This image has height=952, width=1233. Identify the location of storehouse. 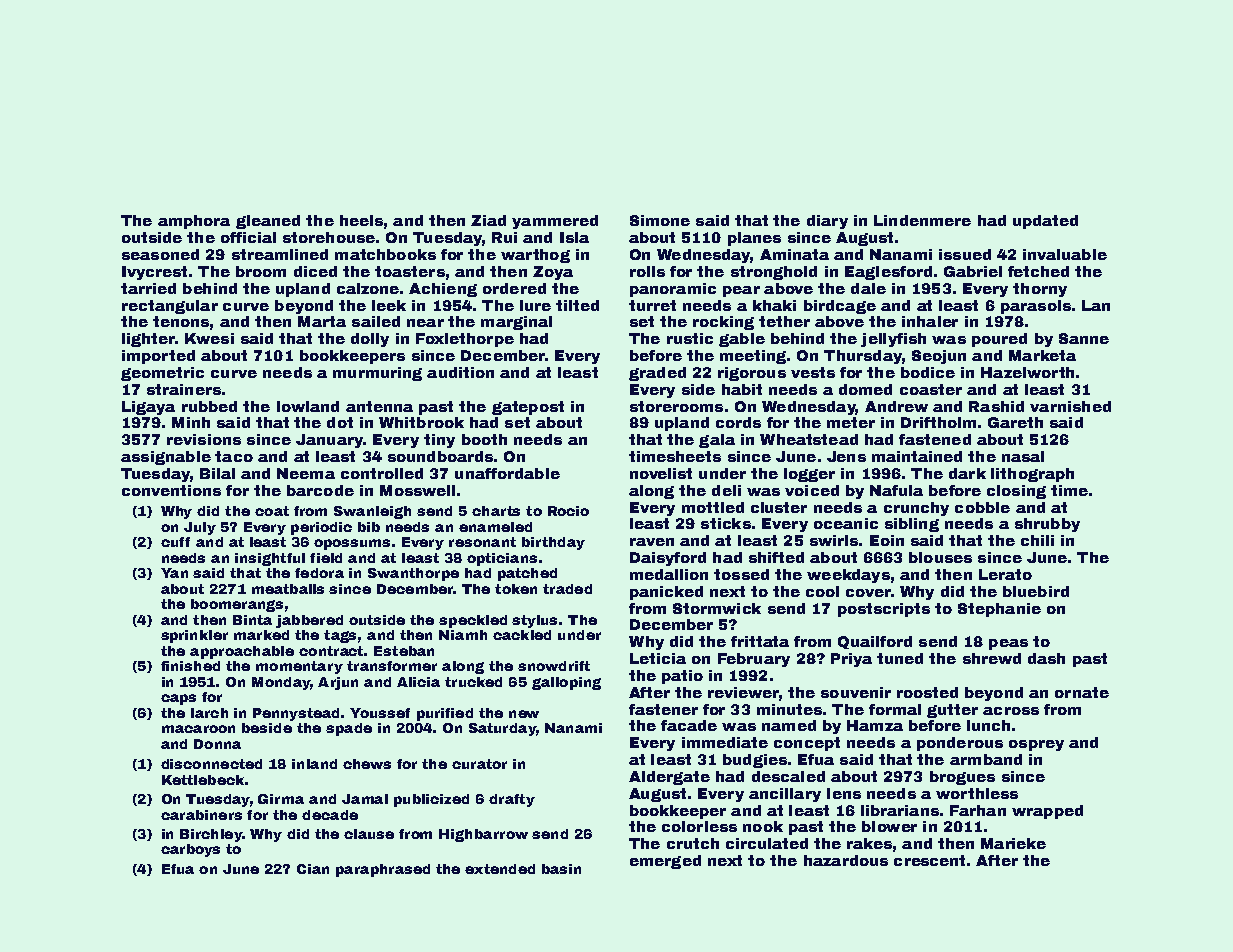
(329, 237).
